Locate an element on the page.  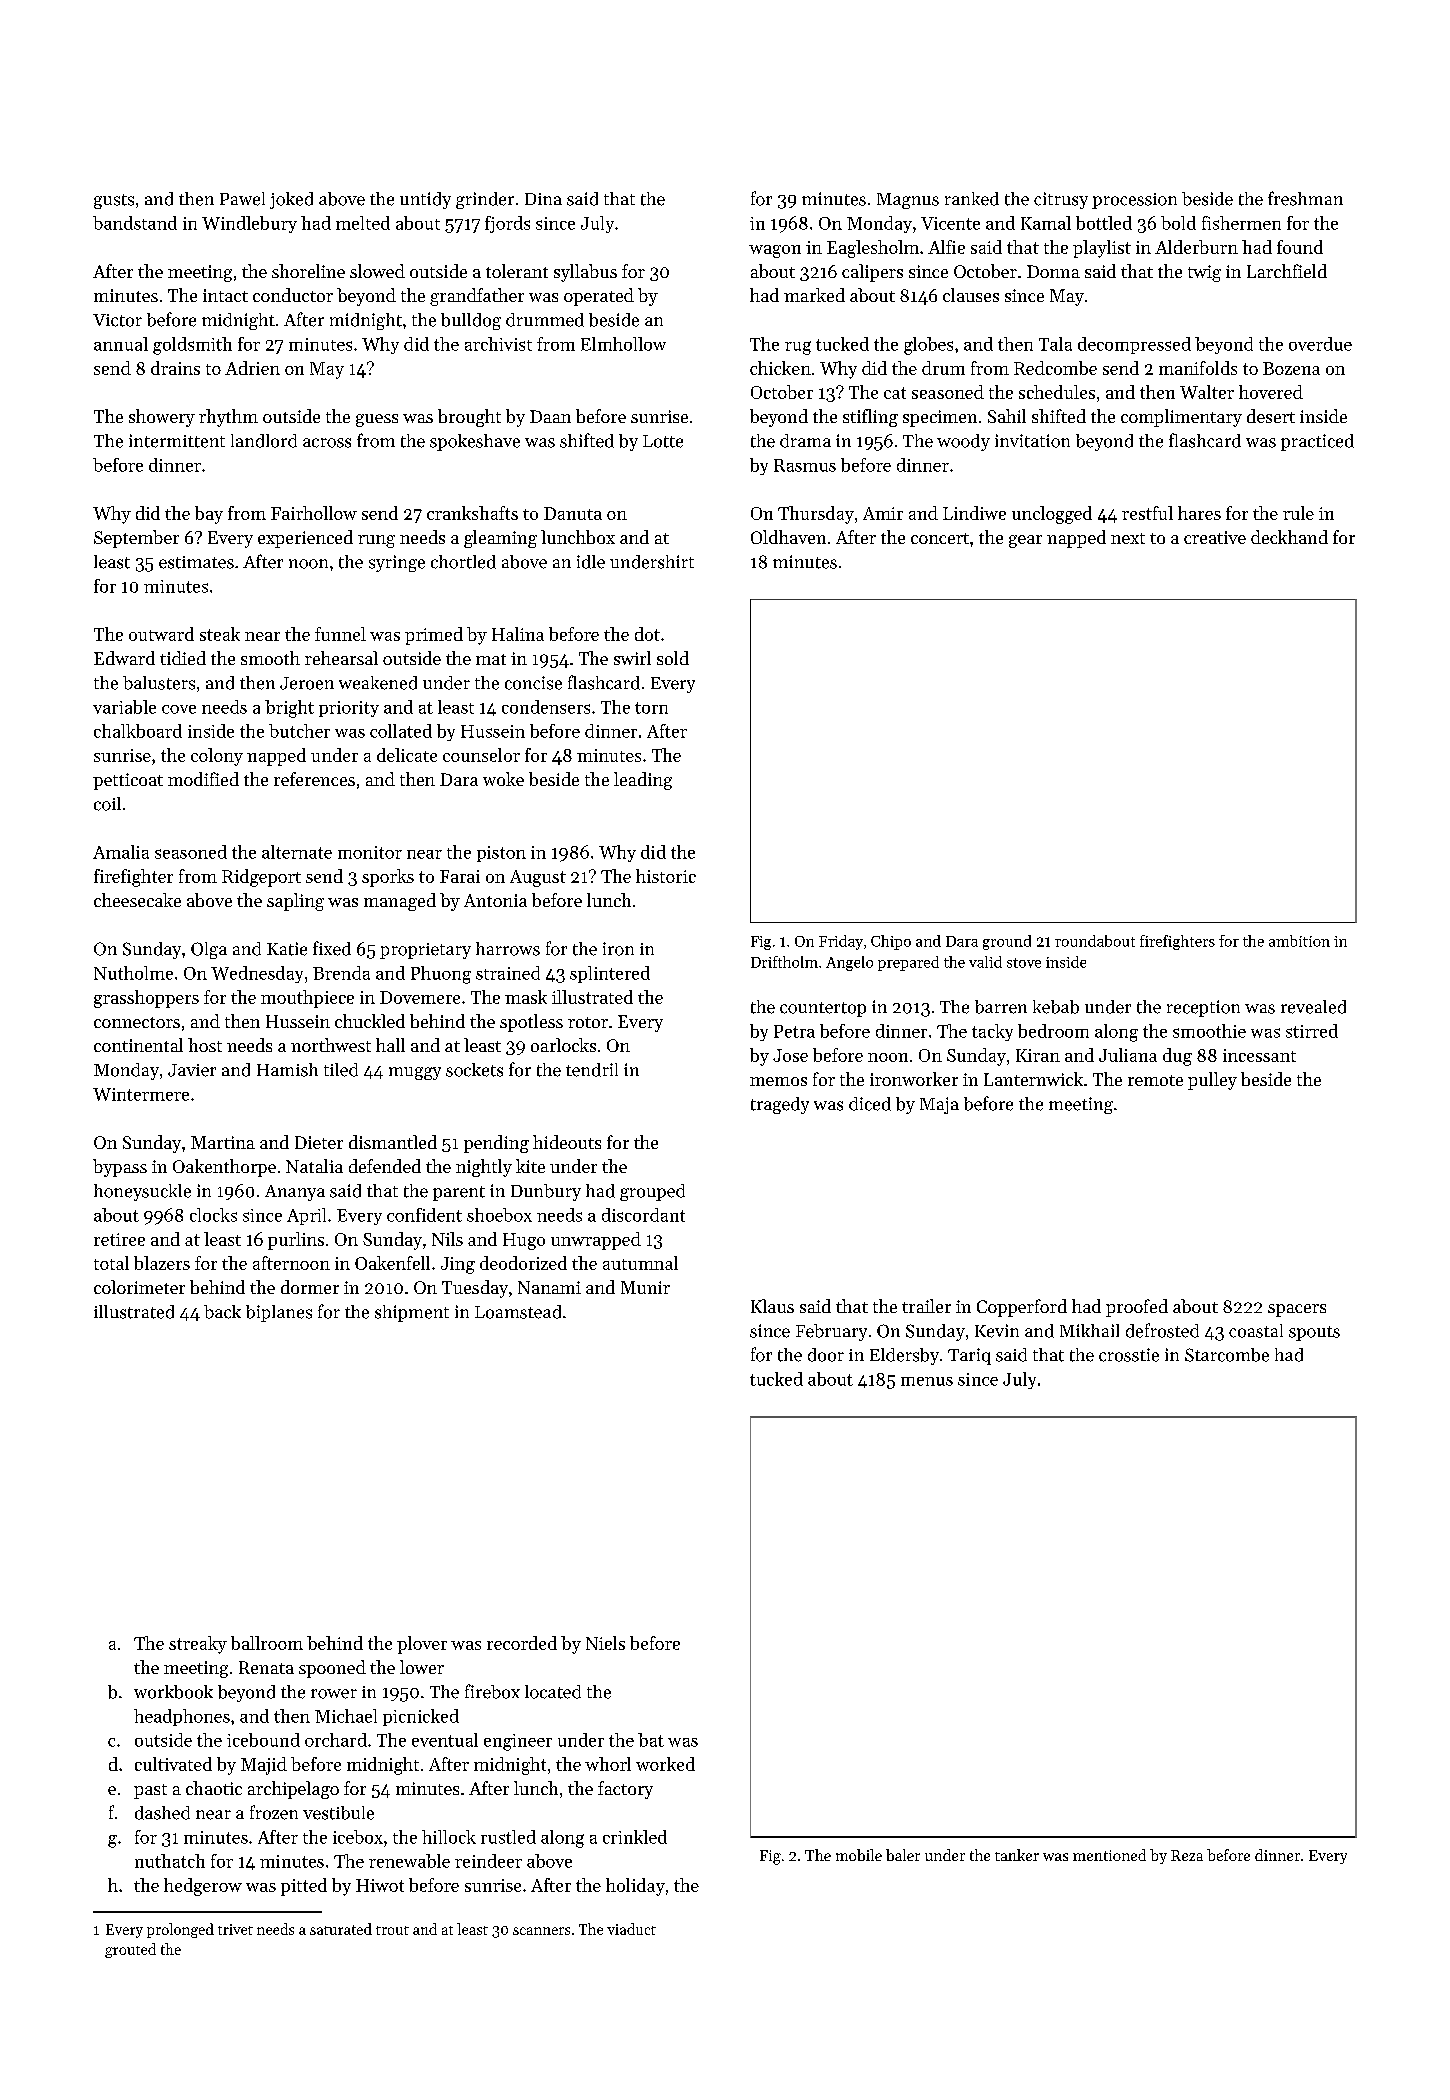
procession is located at coordinates (1134, 201).
